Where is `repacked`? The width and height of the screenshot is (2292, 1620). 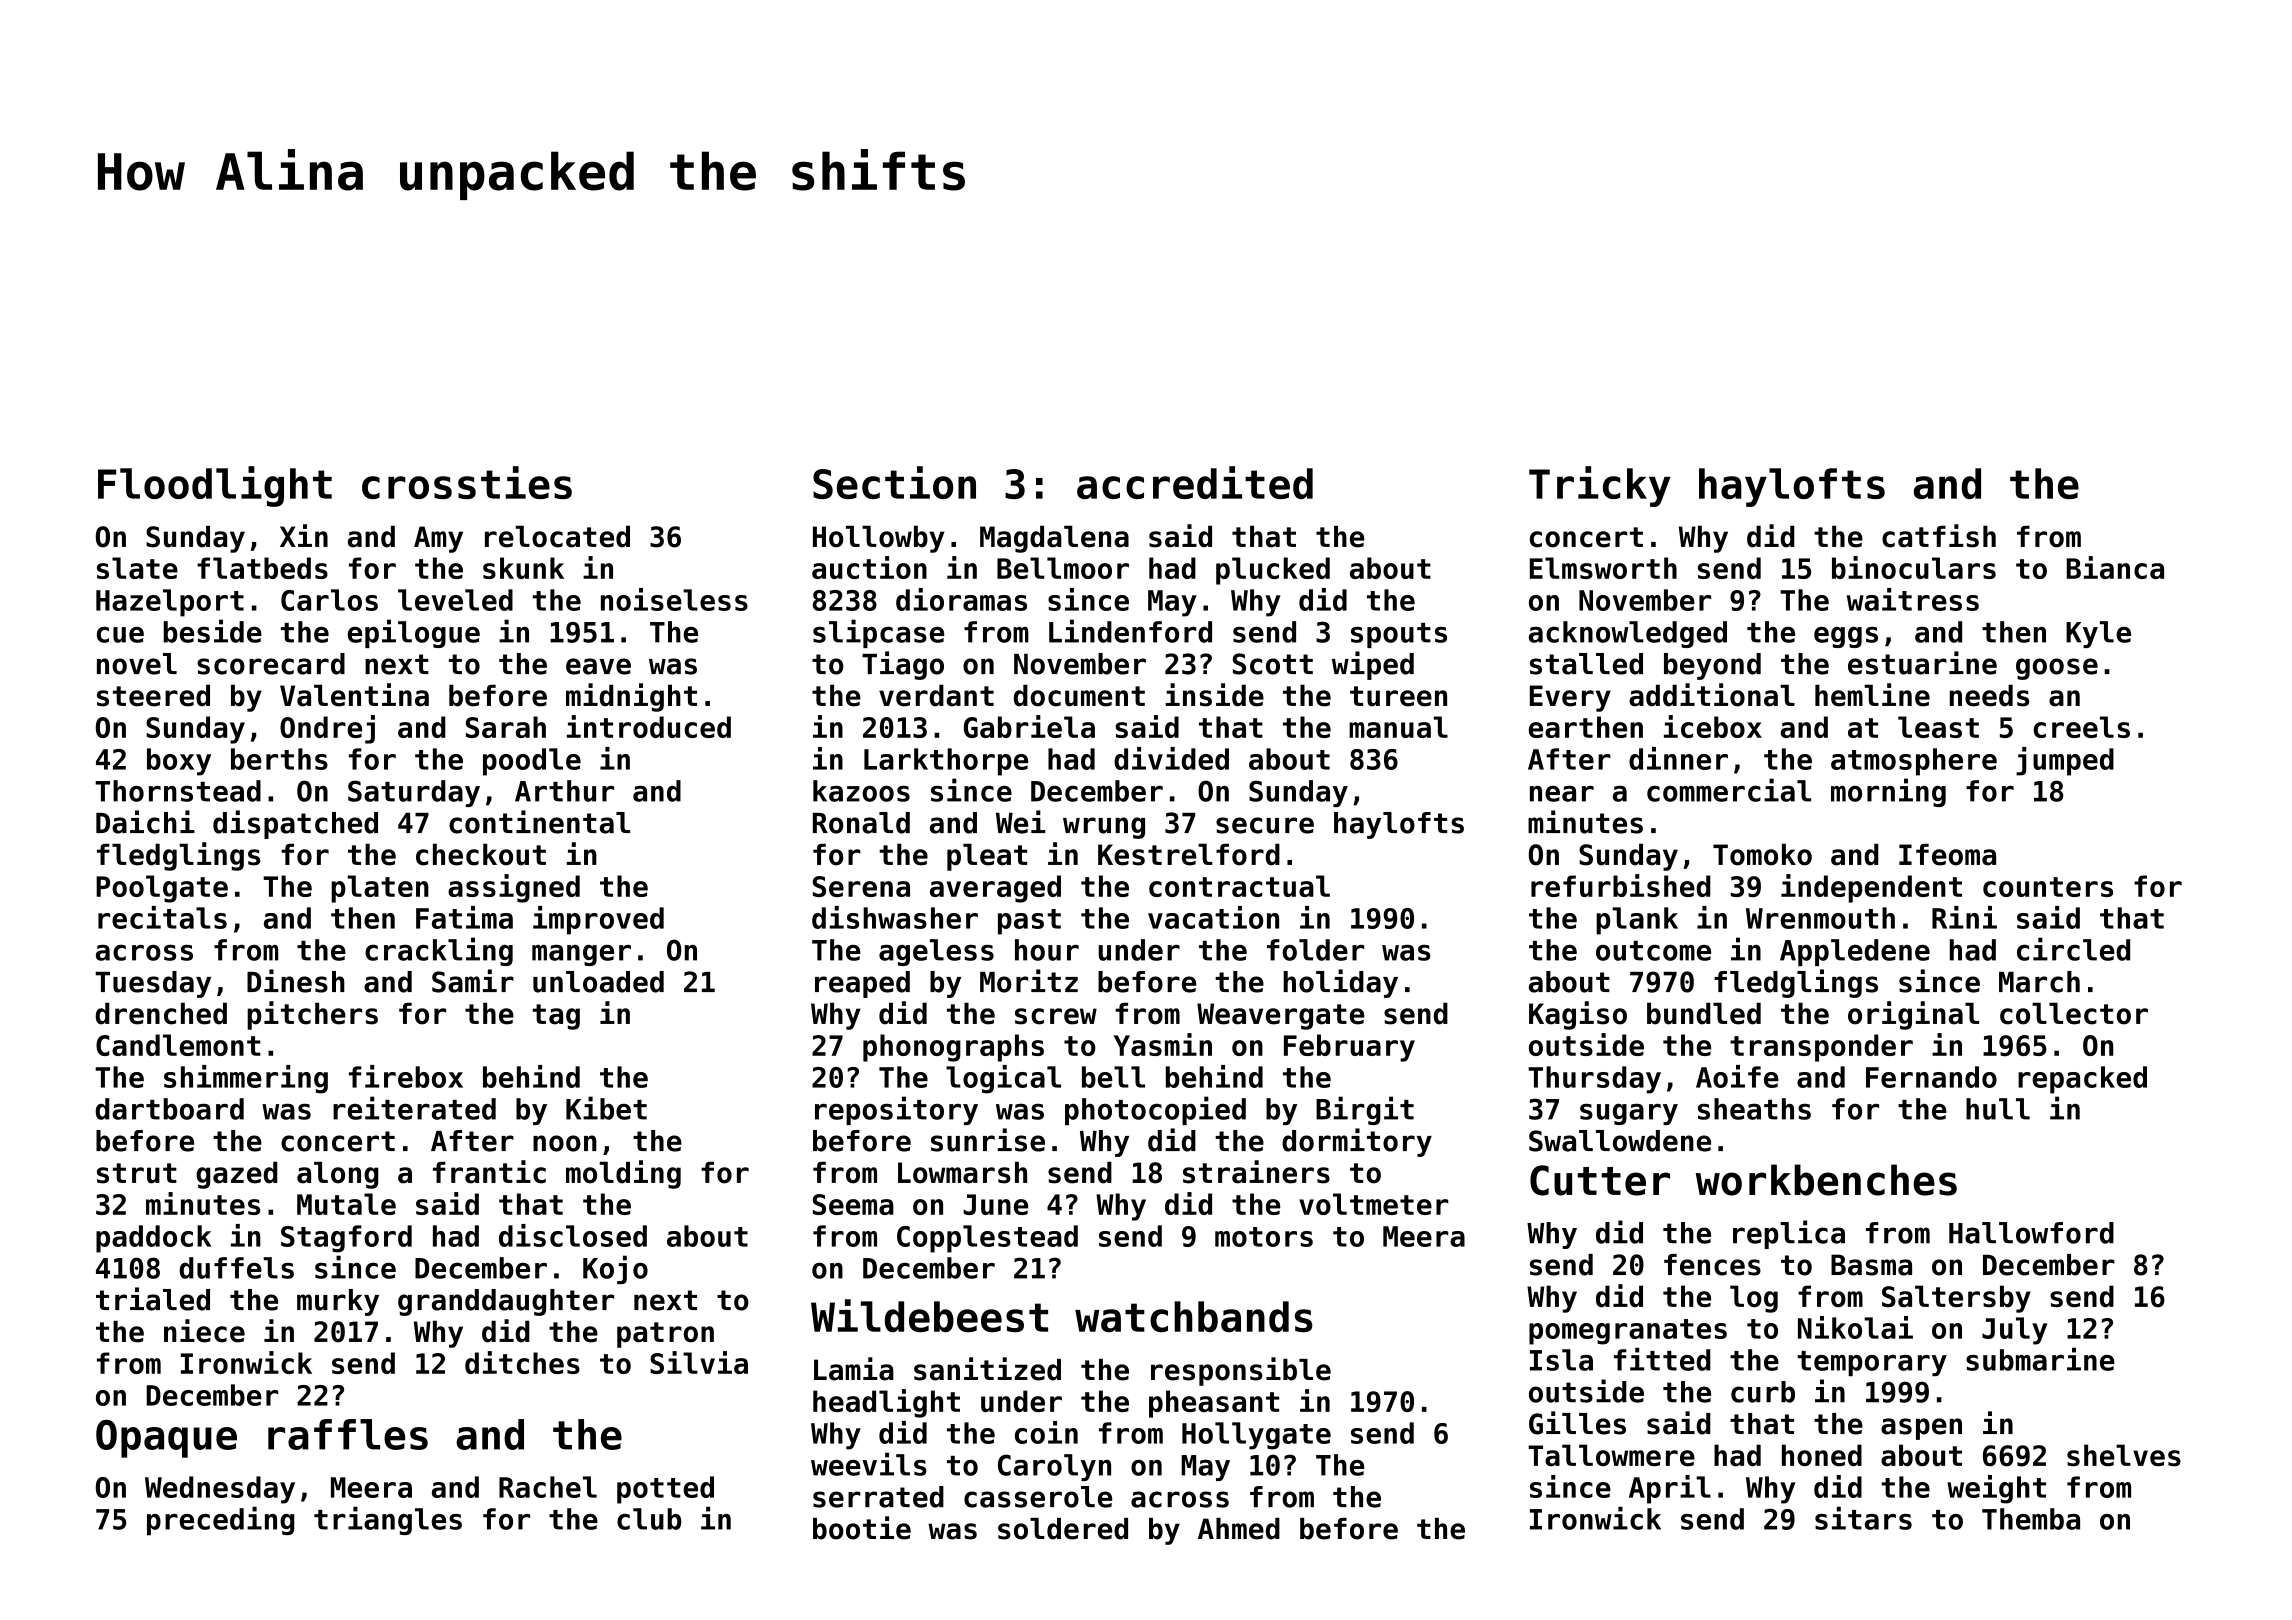
repacked is located at coordinates (2082, 1080).
